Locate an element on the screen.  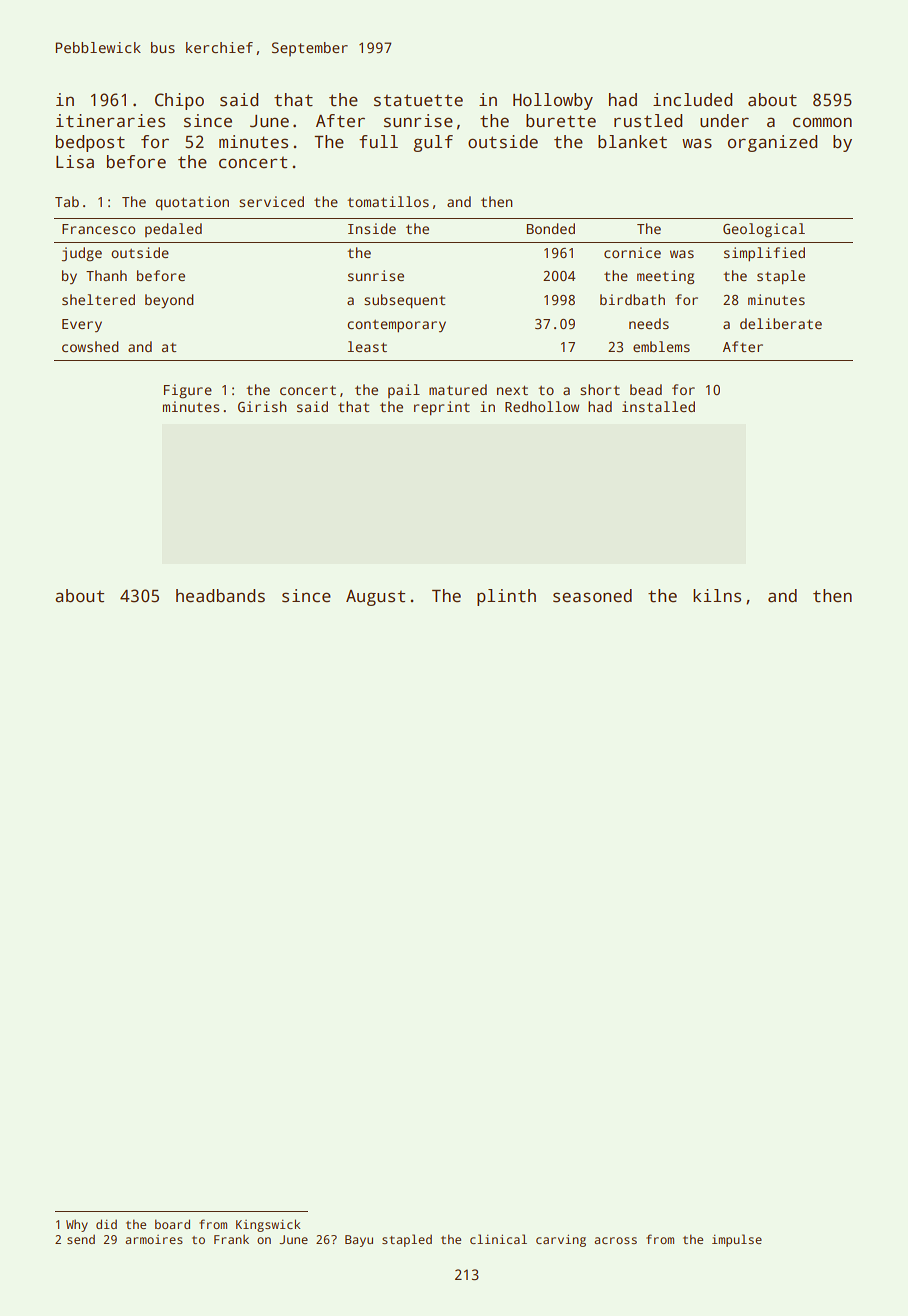
plinth is located at coordinates (506, 597).
